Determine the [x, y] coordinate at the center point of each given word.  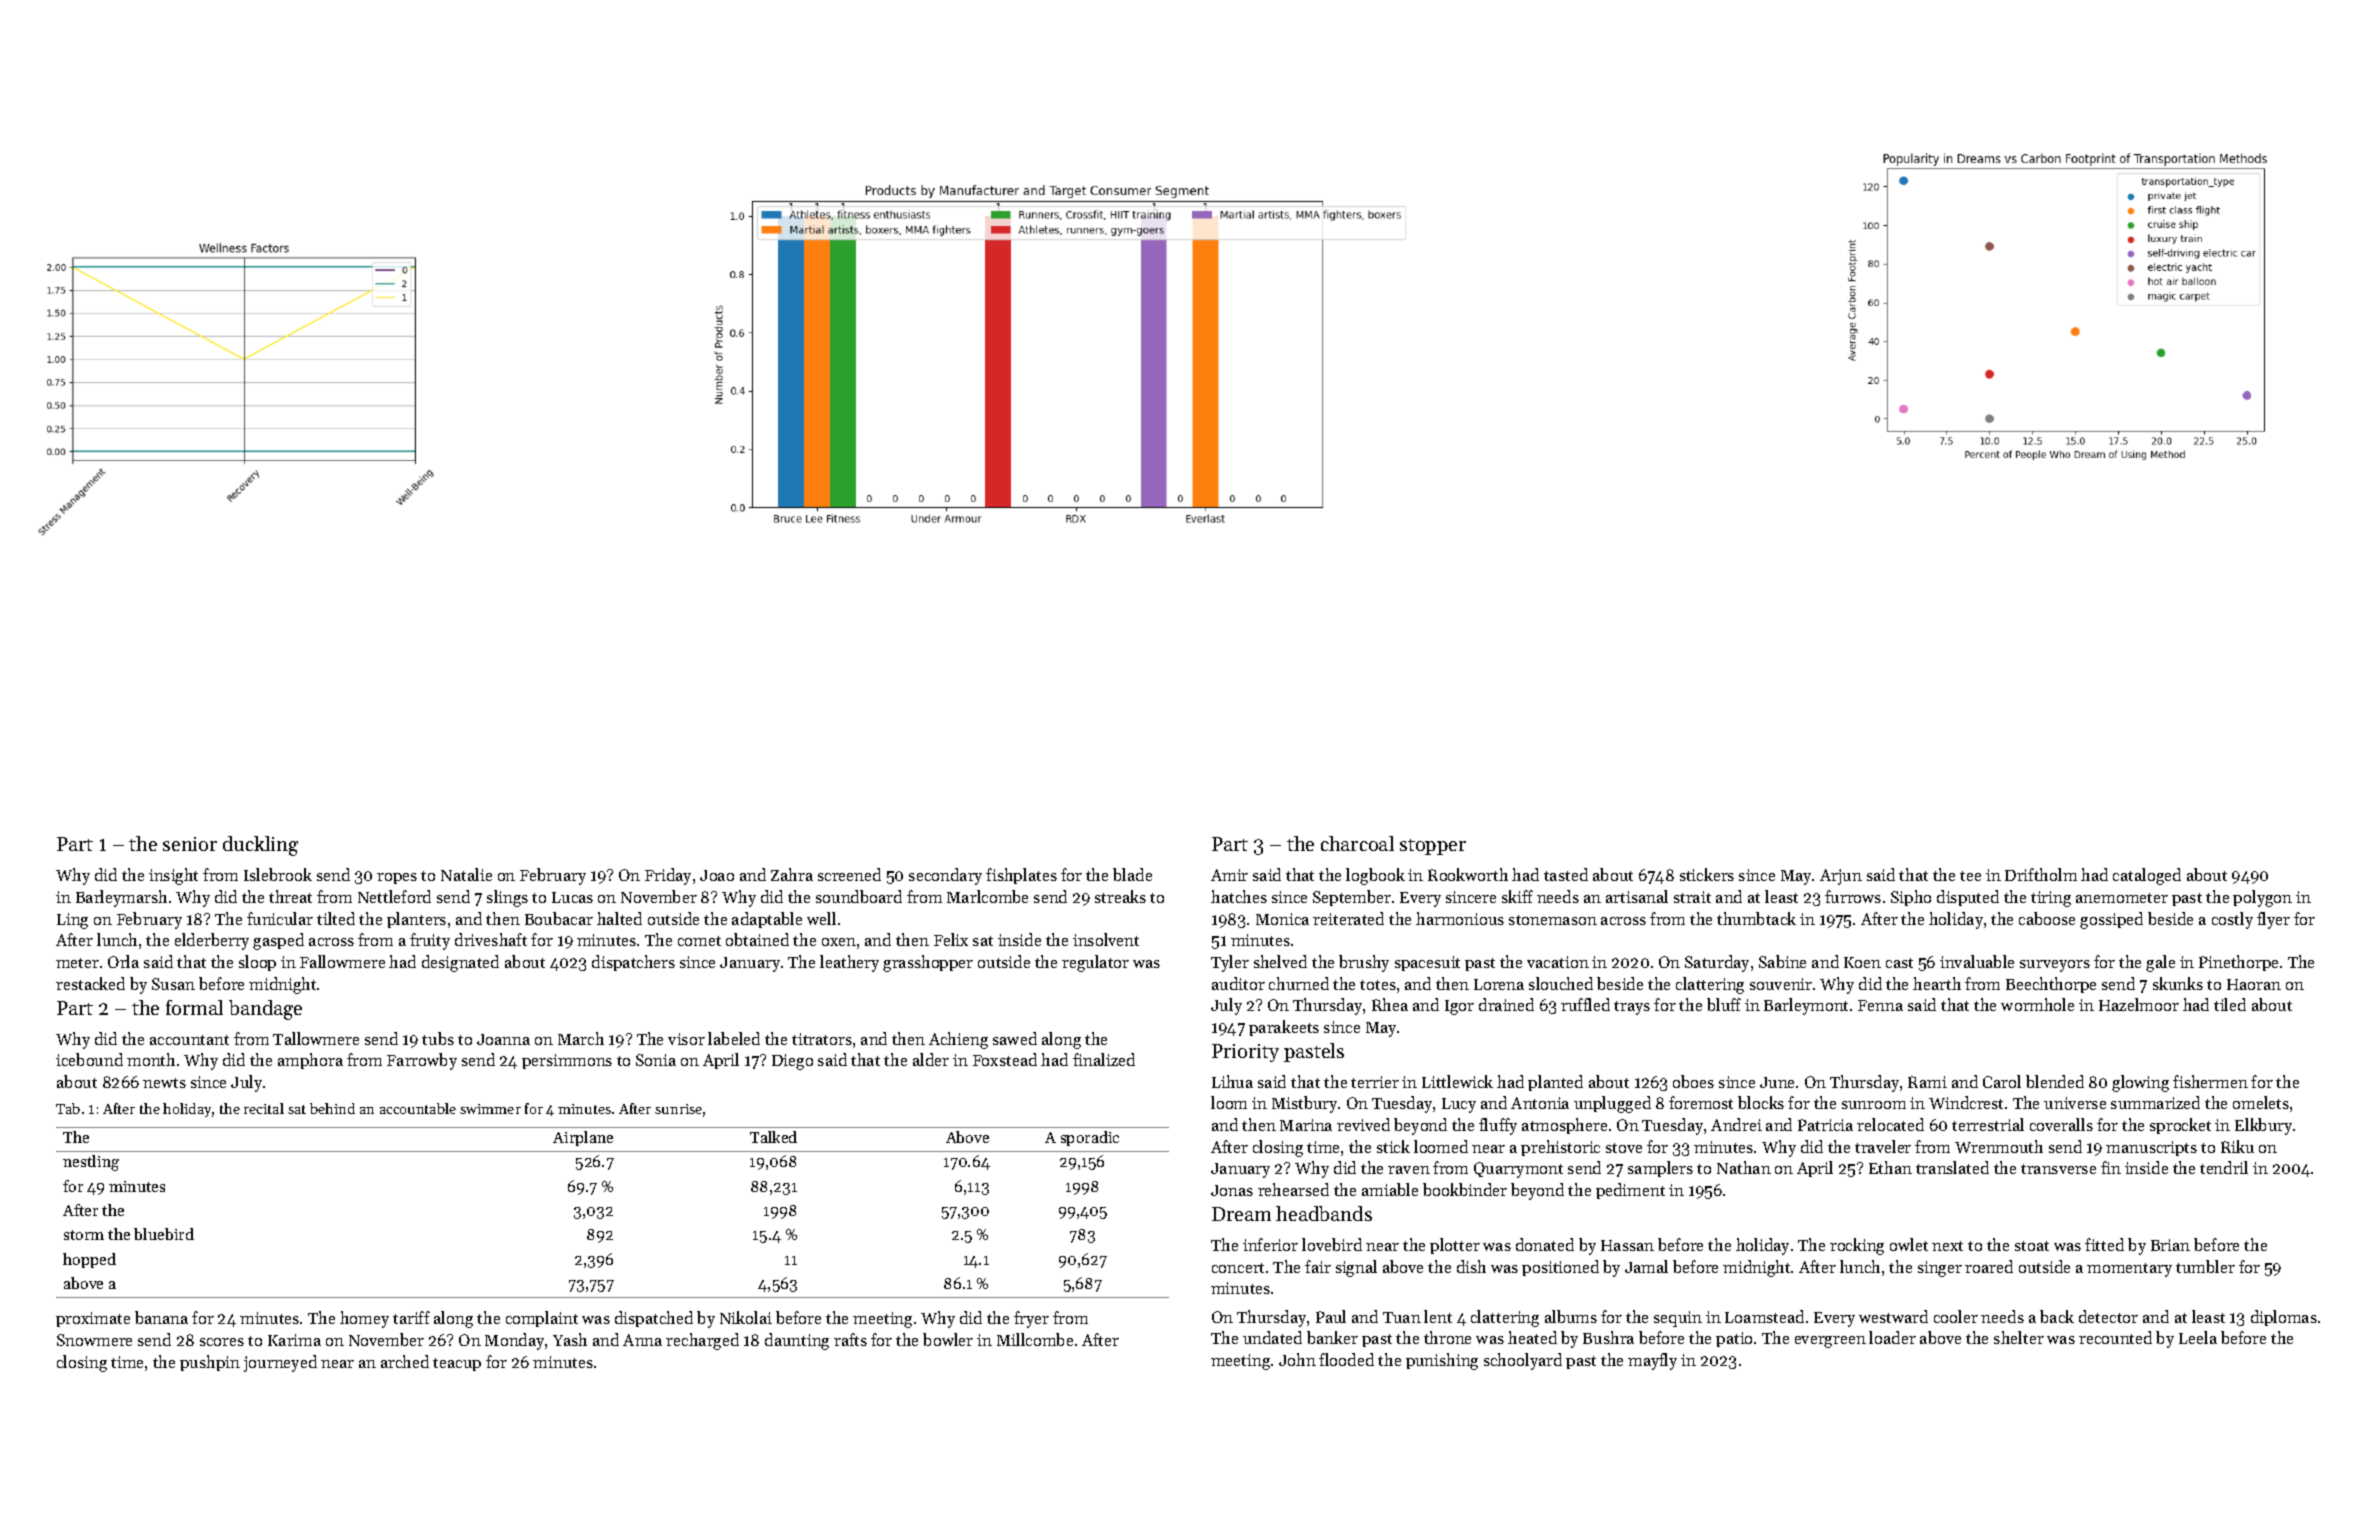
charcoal [1357, 843]
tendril [2224, 1167]
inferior [1270, 1244]
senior [190, 844]
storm [84, 1235]
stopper [1433, 847]
